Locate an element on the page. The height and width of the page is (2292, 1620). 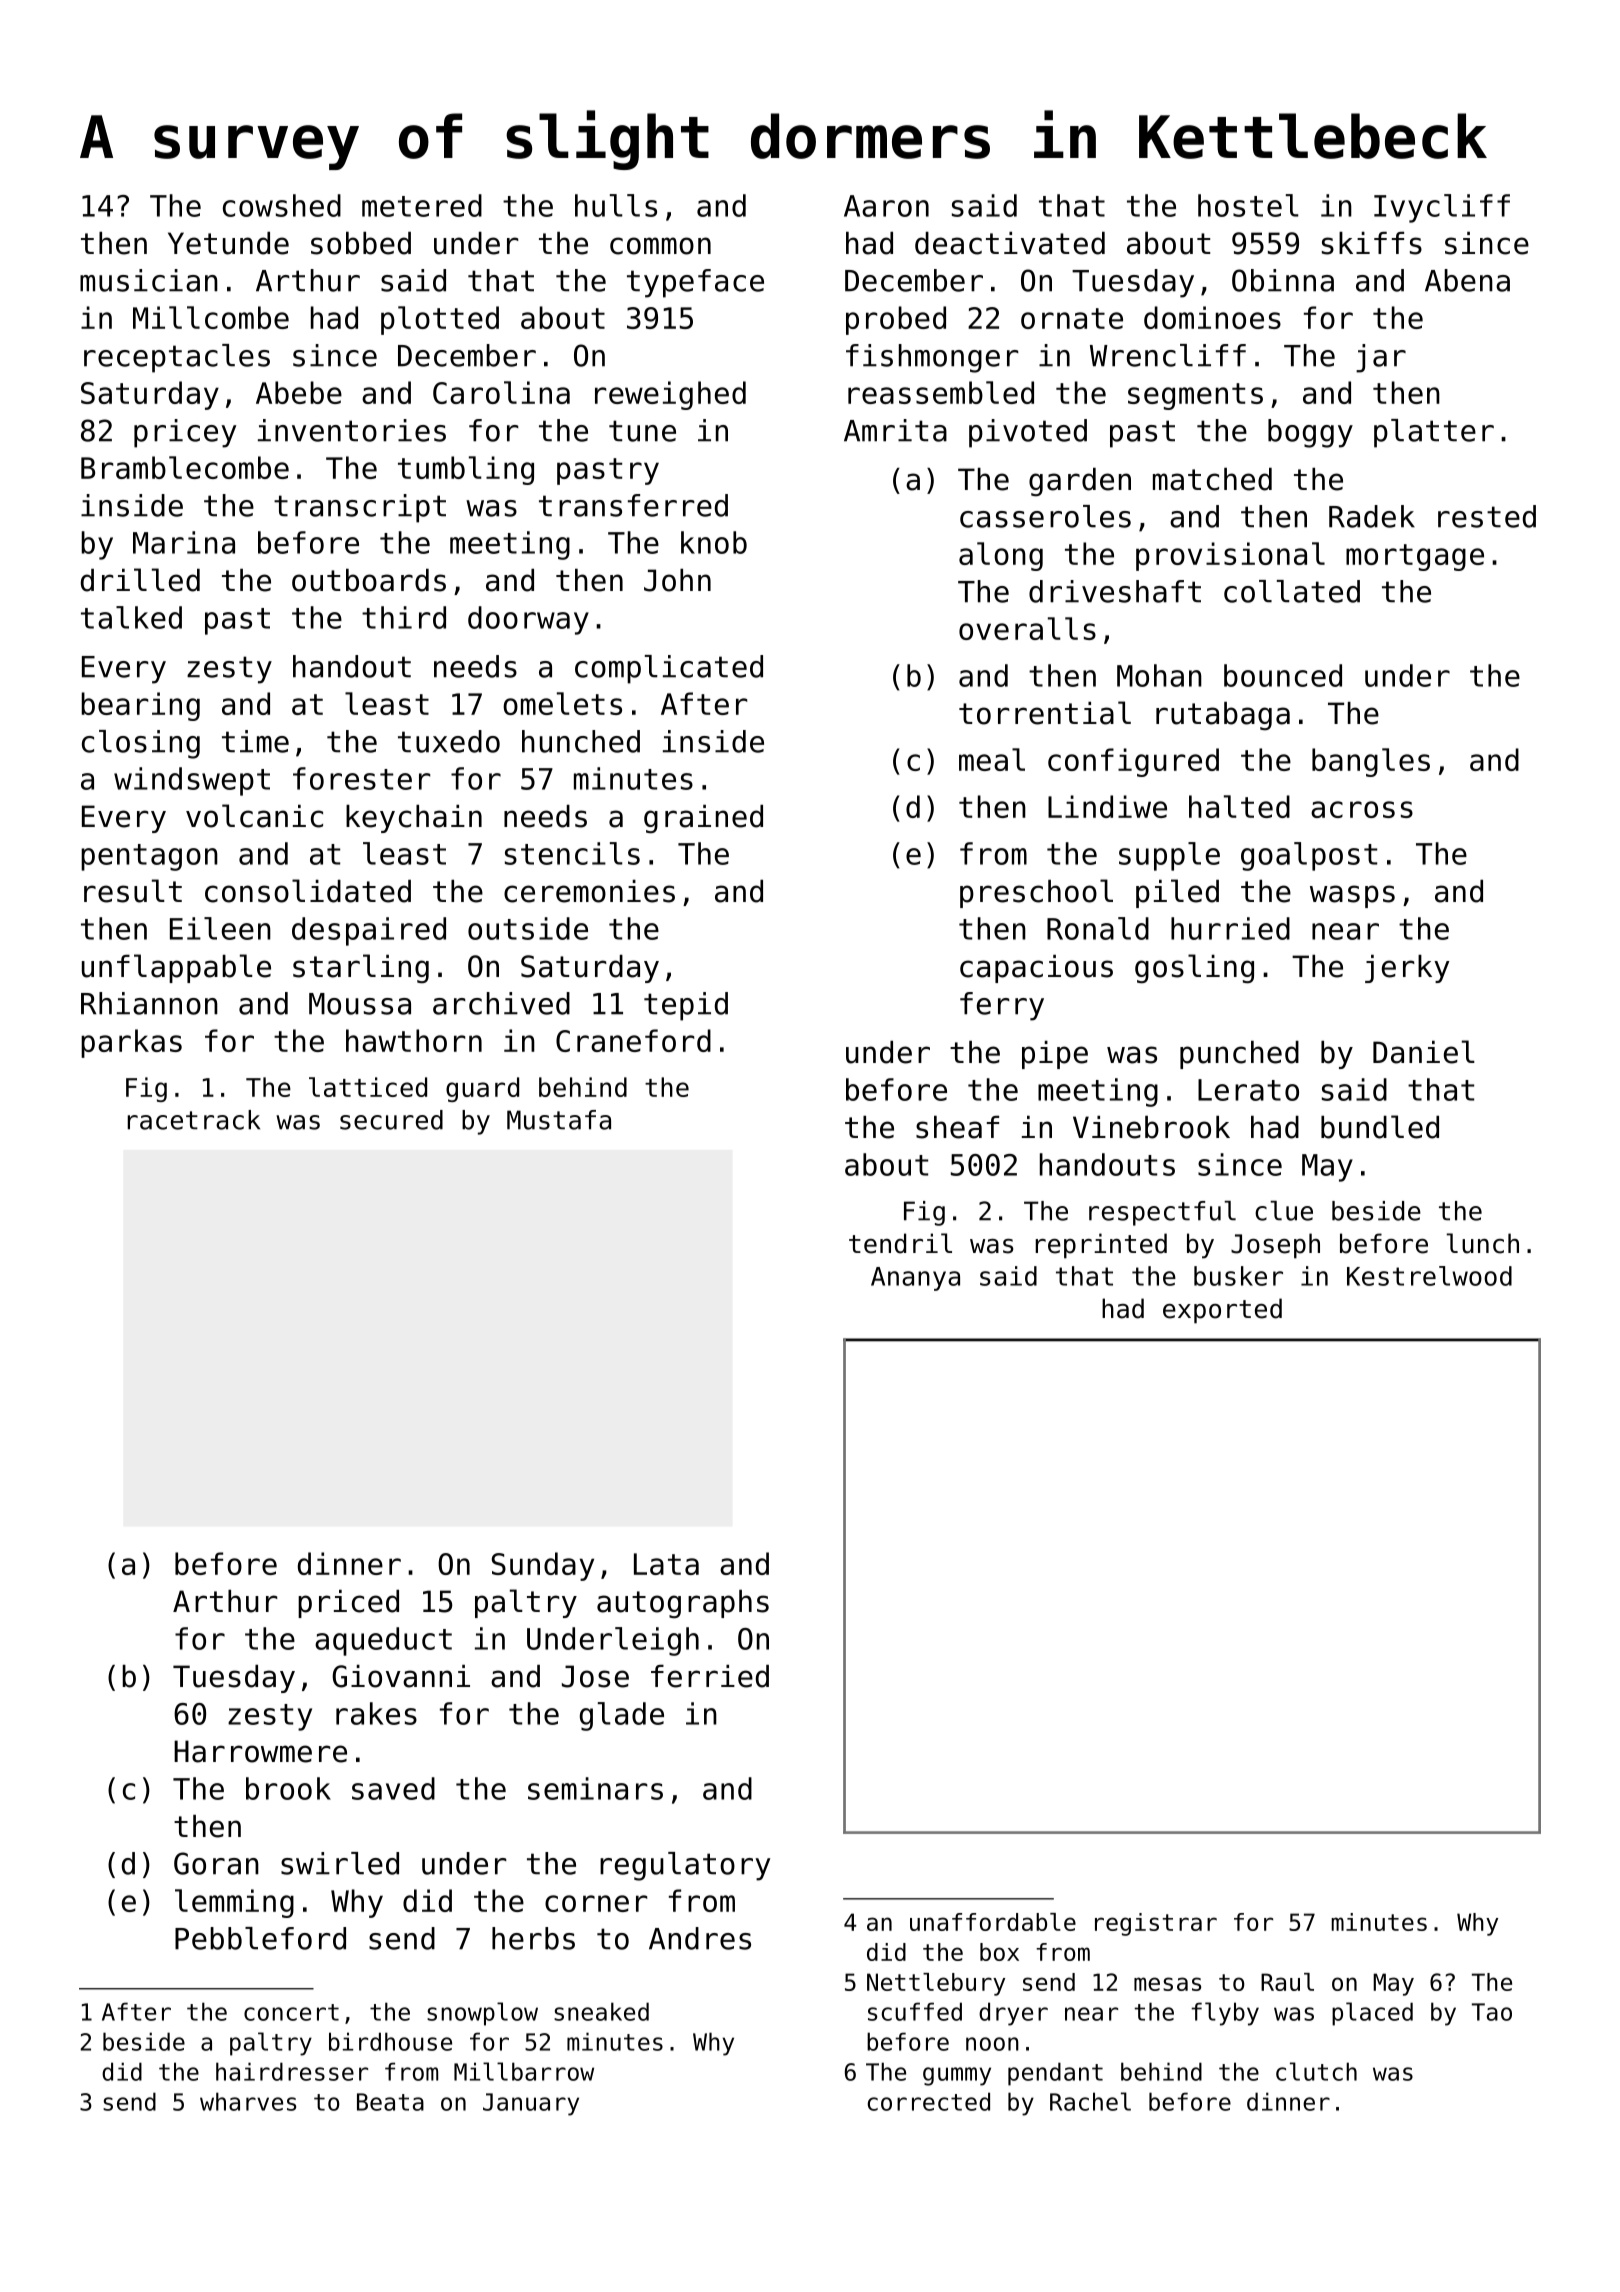
halted is located at coordinates (1239, 806).
